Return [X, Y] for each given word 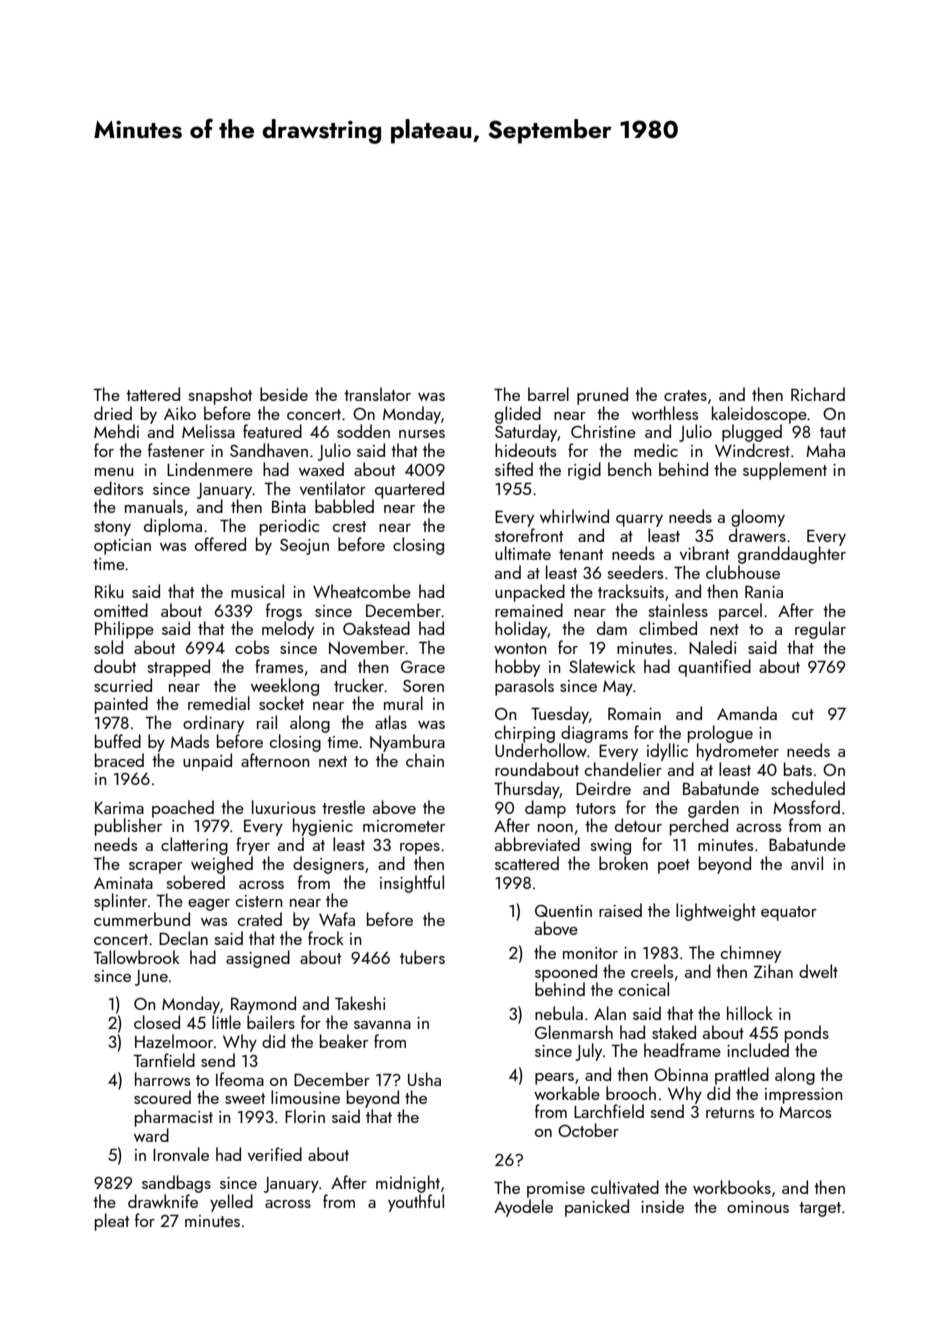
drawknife [163, 1201]
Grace [423, 667]
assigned [258, 959]
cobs [252, 647]
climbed [668, 628]
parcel [740, 612]
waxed [321, 469]
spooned [566, 973]
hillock [750, 1013]
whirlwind [574, 516]
